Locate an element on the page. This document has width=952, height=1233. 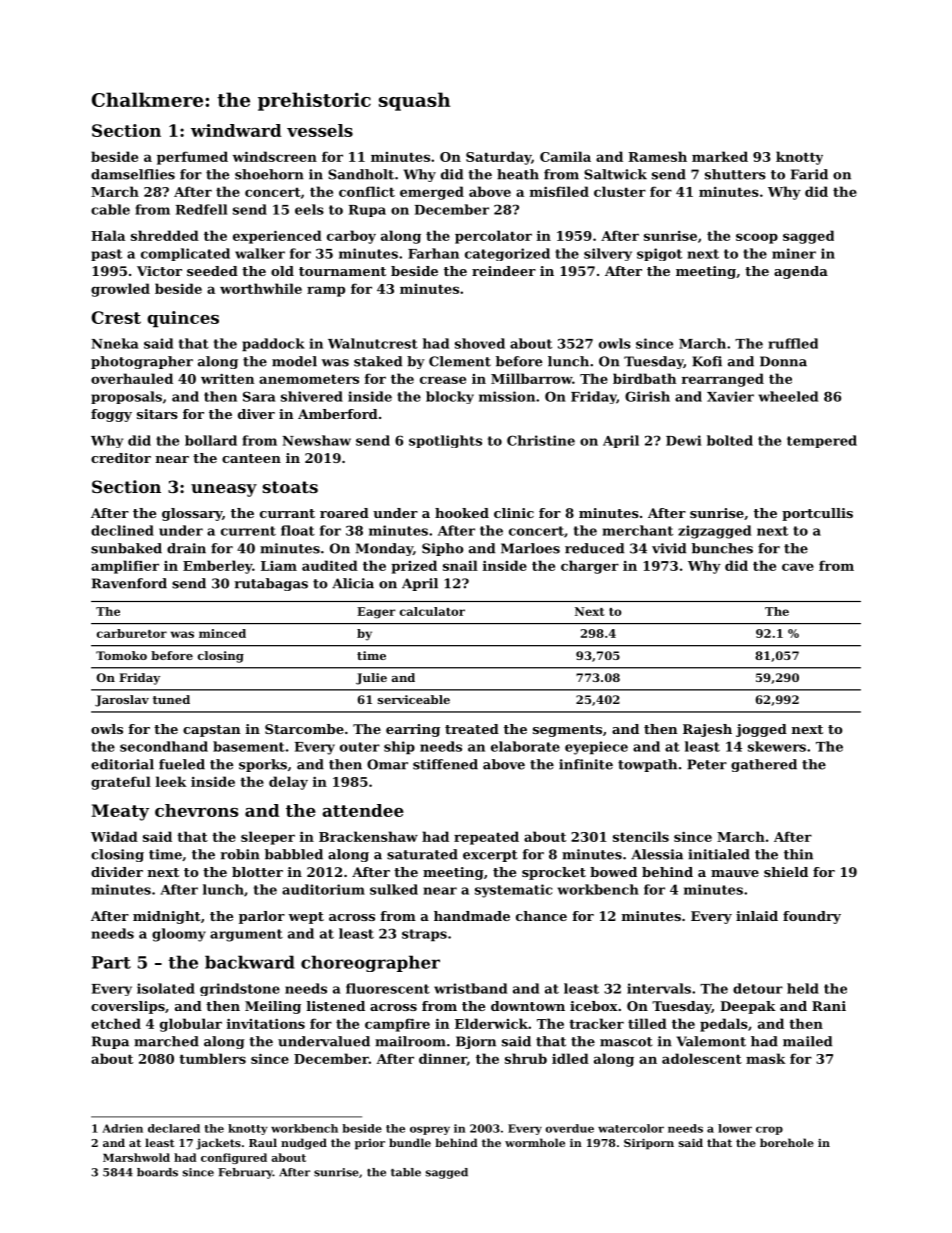
cable is located at coordinates (110, 209).
